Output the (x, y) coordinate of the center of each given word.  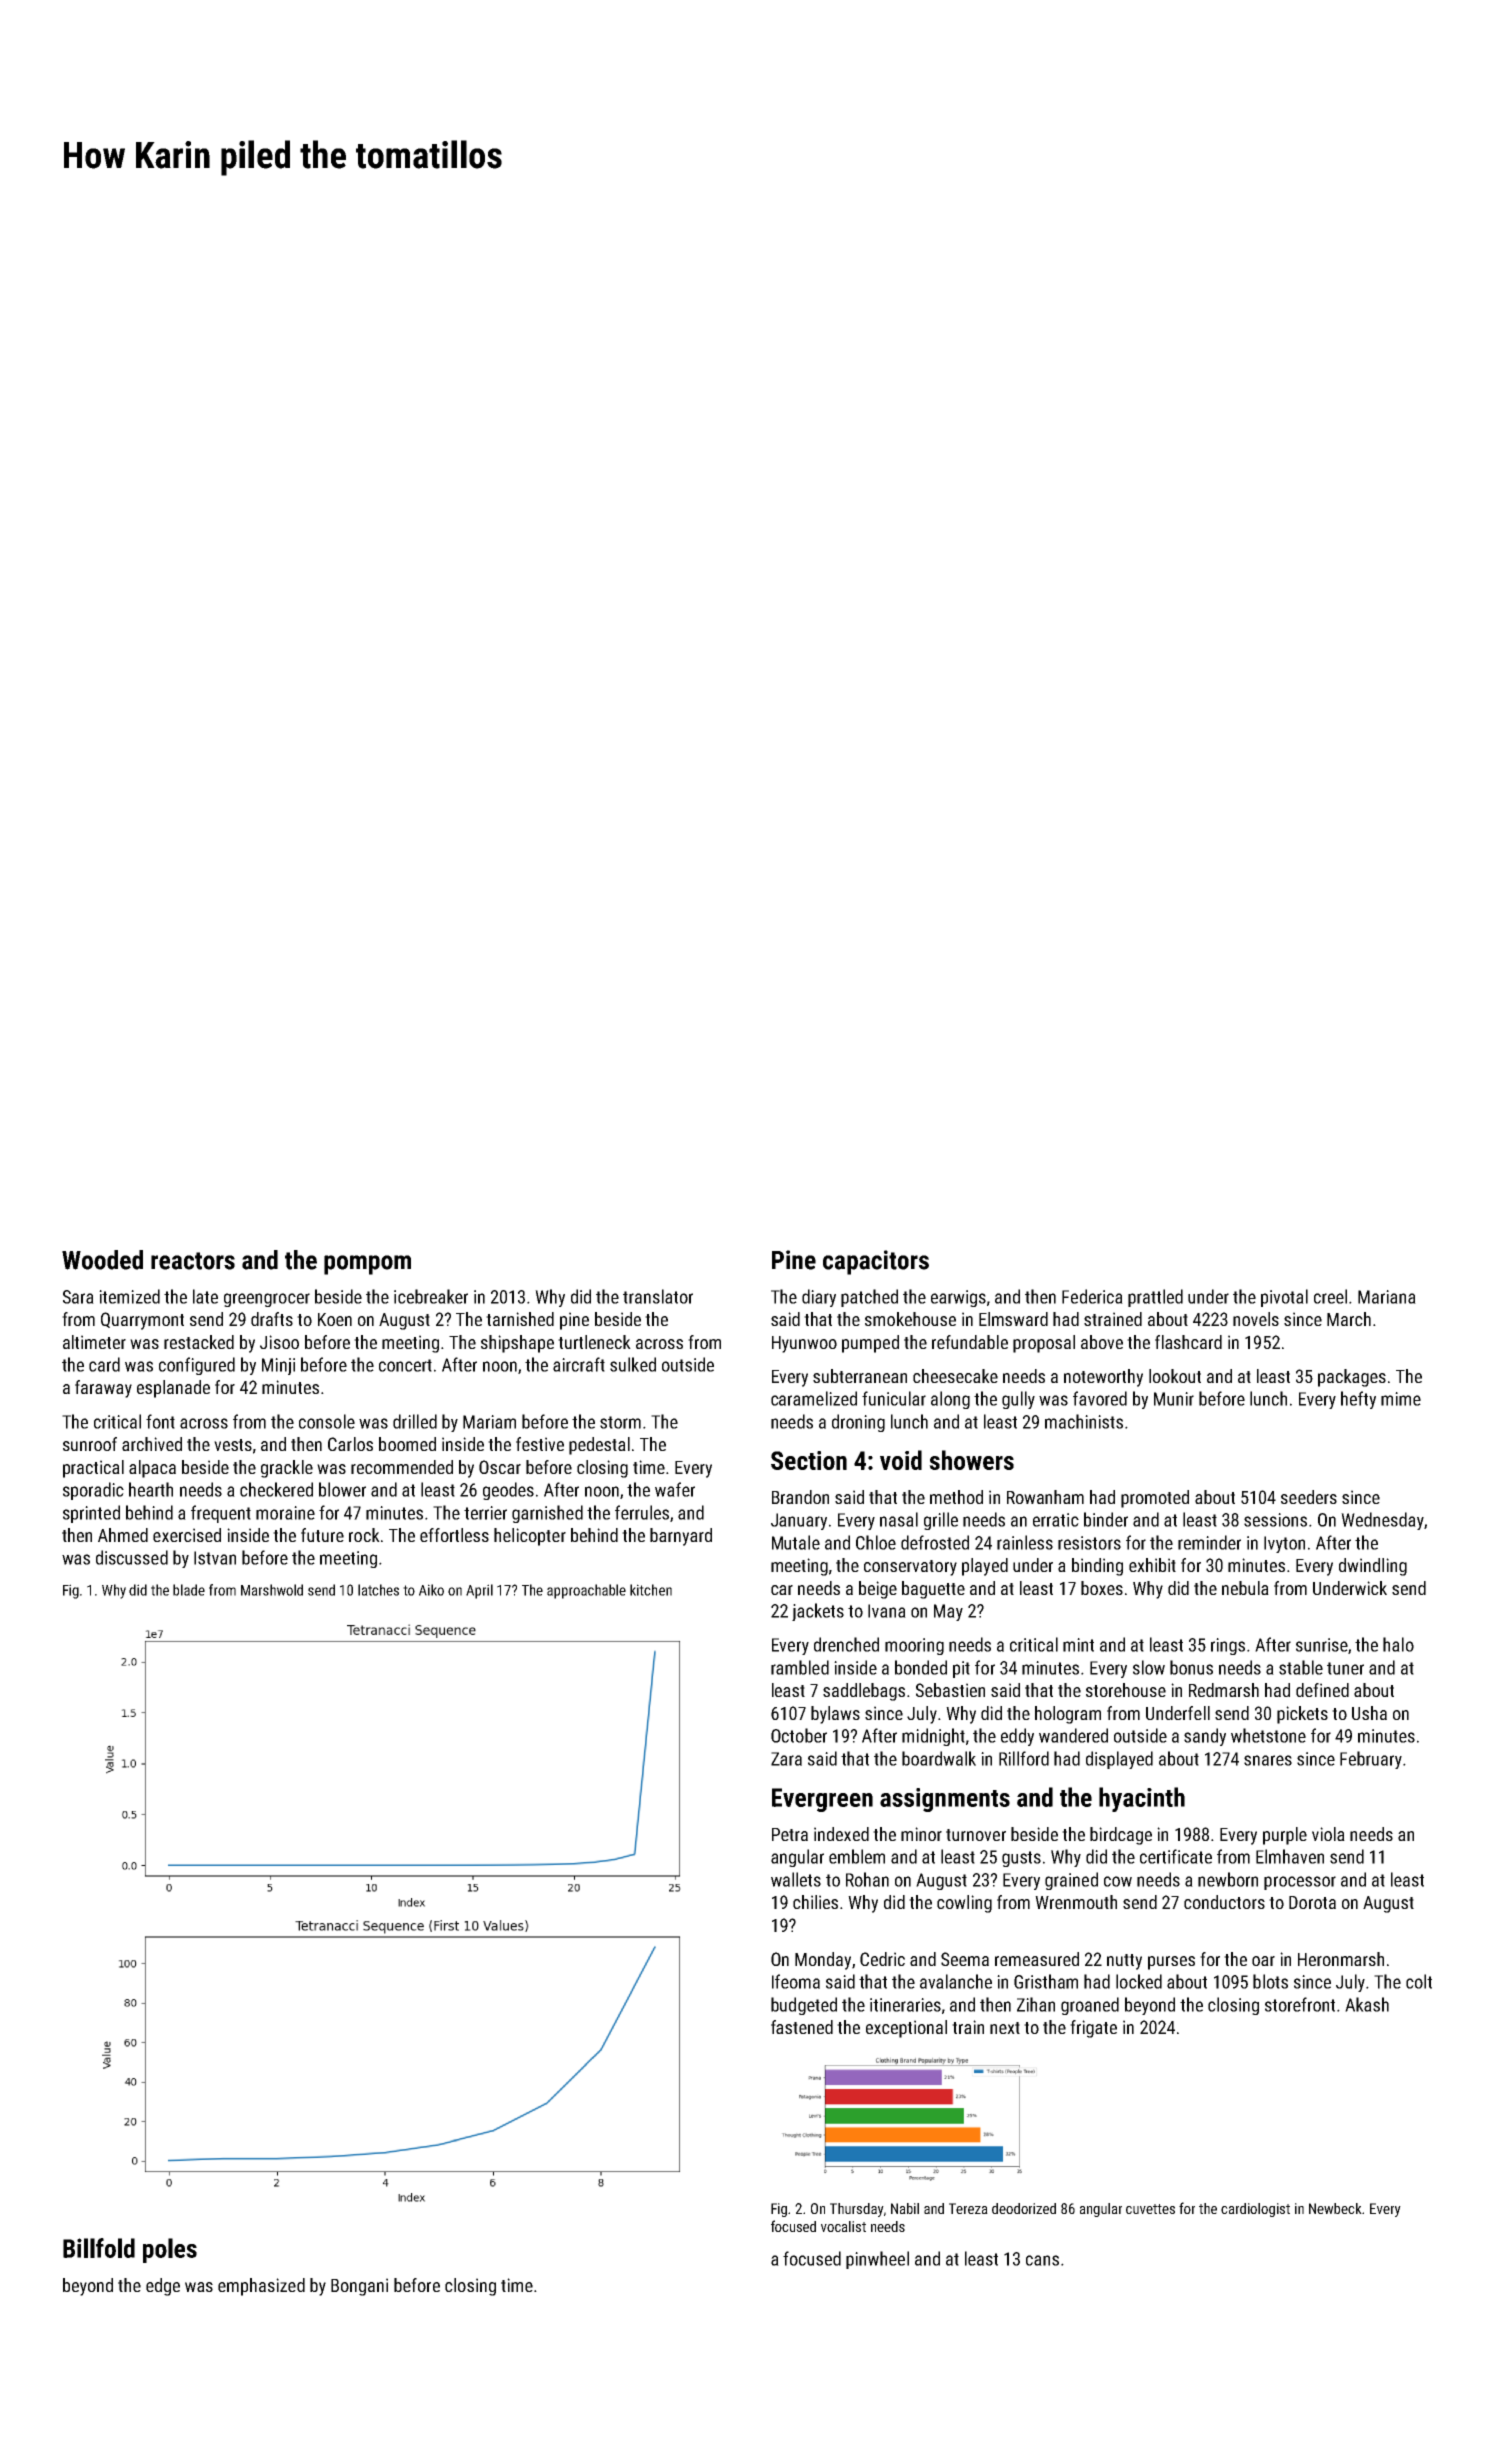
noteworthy (1103, 1378)
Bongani (359, 2287)
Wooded (102, 1260)
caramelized (814, 1398)
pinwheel (877, 2260)
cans (1042, 2260)
